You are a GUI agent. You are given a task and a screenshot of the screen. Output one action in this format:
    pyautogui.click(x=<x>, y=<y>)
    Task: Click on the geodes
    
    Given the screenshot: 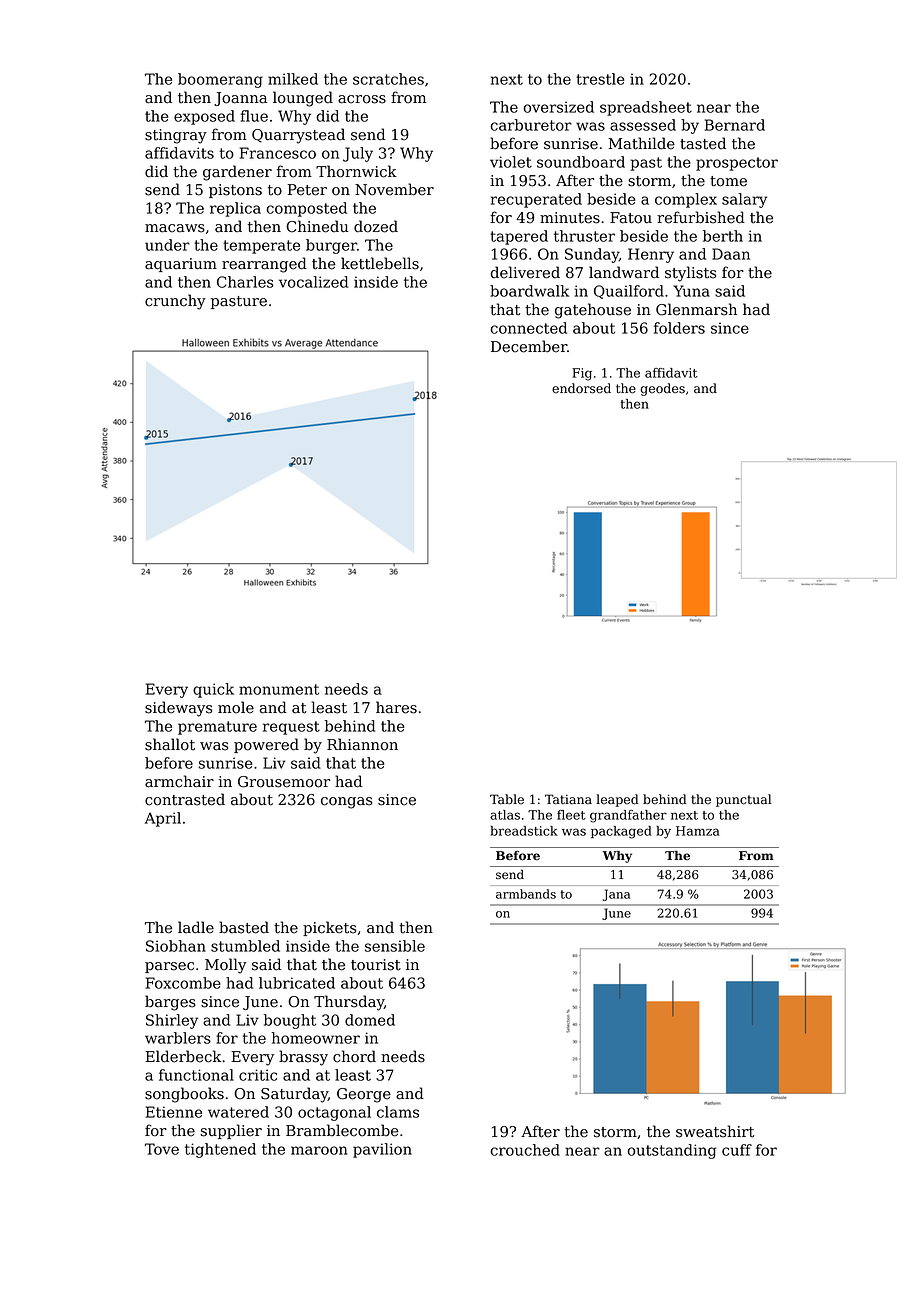 What is the action you would take?
    pyautogui.click(x=662, y=389)
